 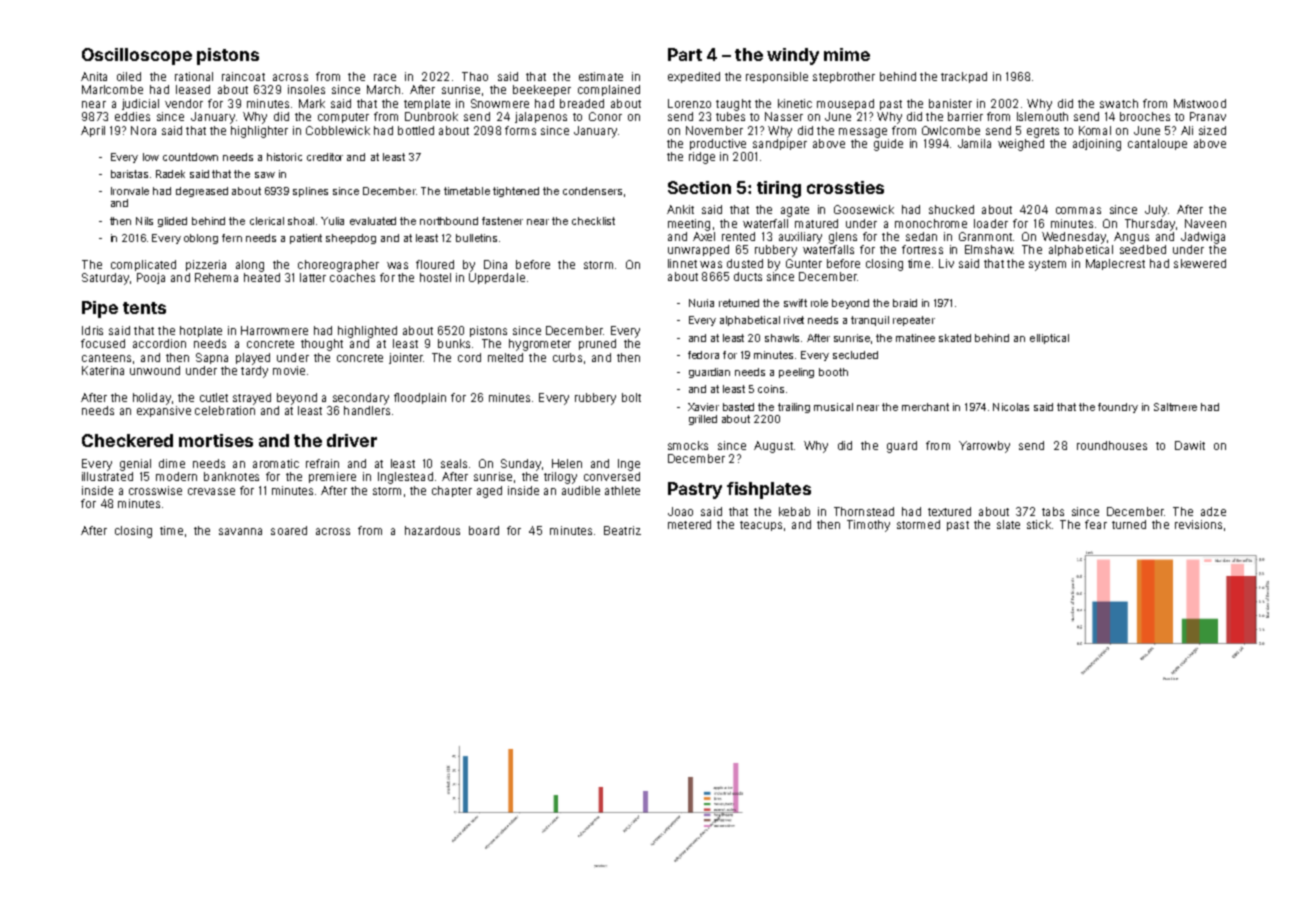 I want to click on Naveen, so click(x=1205, y=223).
